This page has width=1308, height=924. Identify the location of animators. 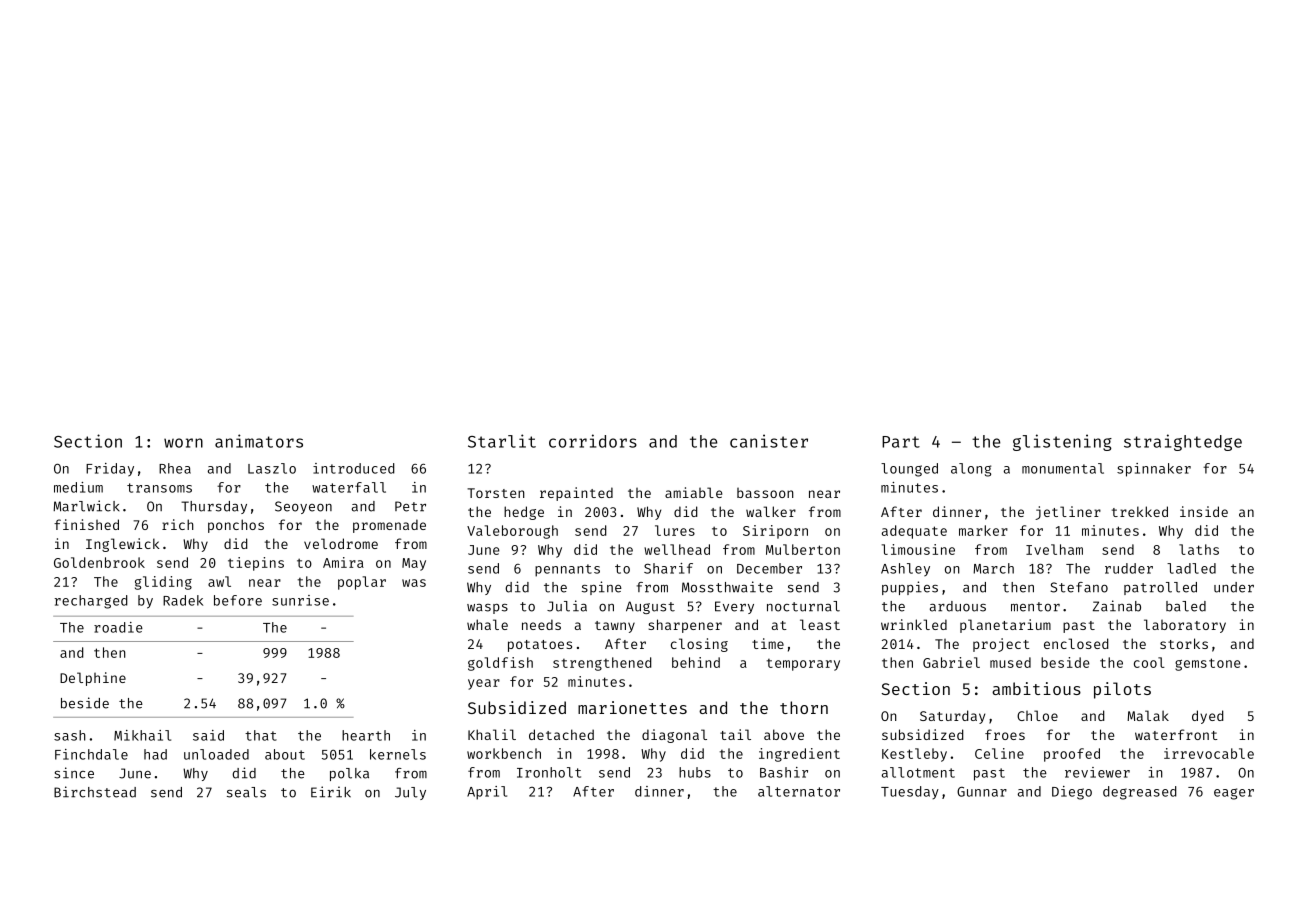
(259, 441).
